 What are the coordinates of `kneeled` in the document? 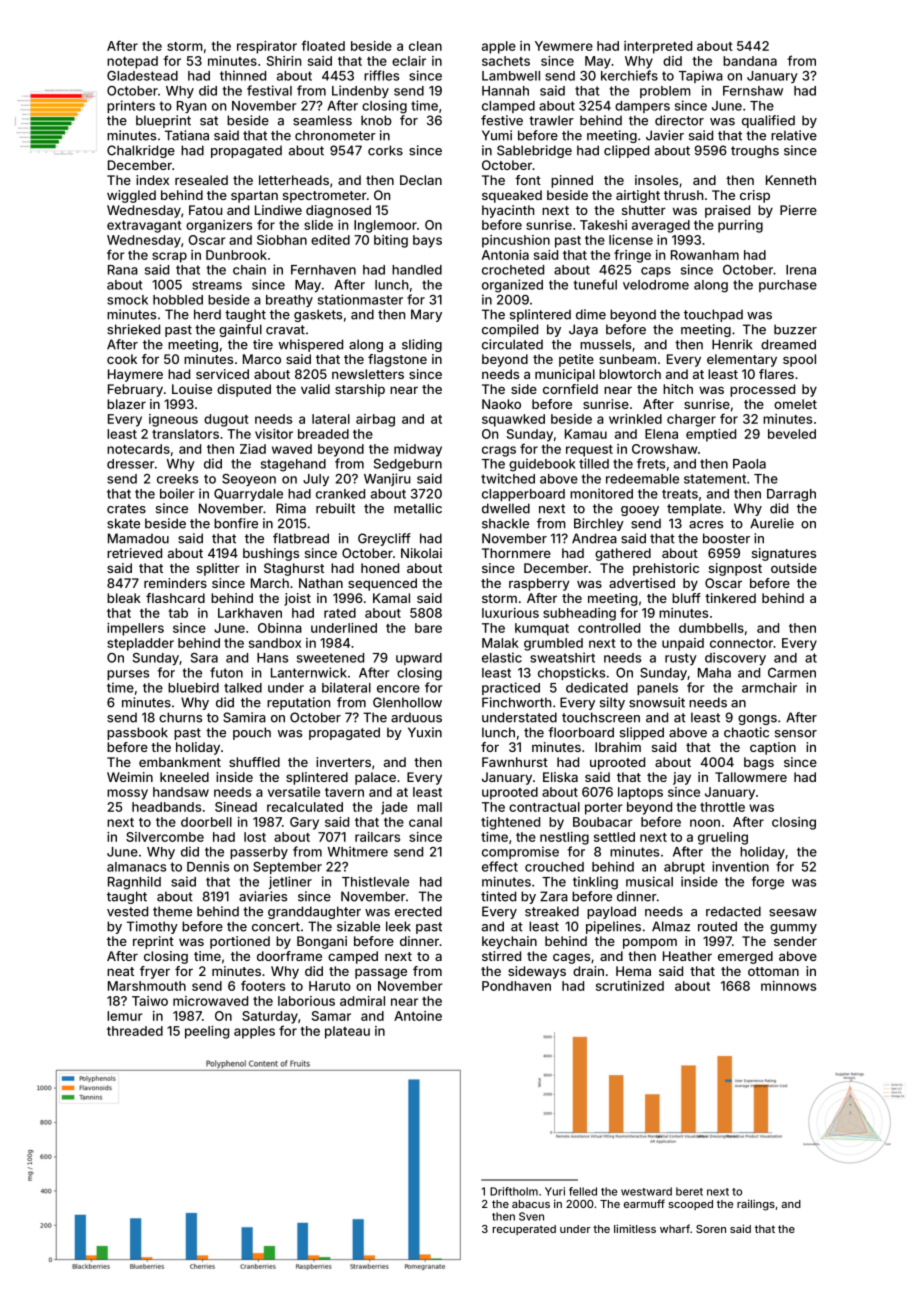 It's located at (184, 777).
